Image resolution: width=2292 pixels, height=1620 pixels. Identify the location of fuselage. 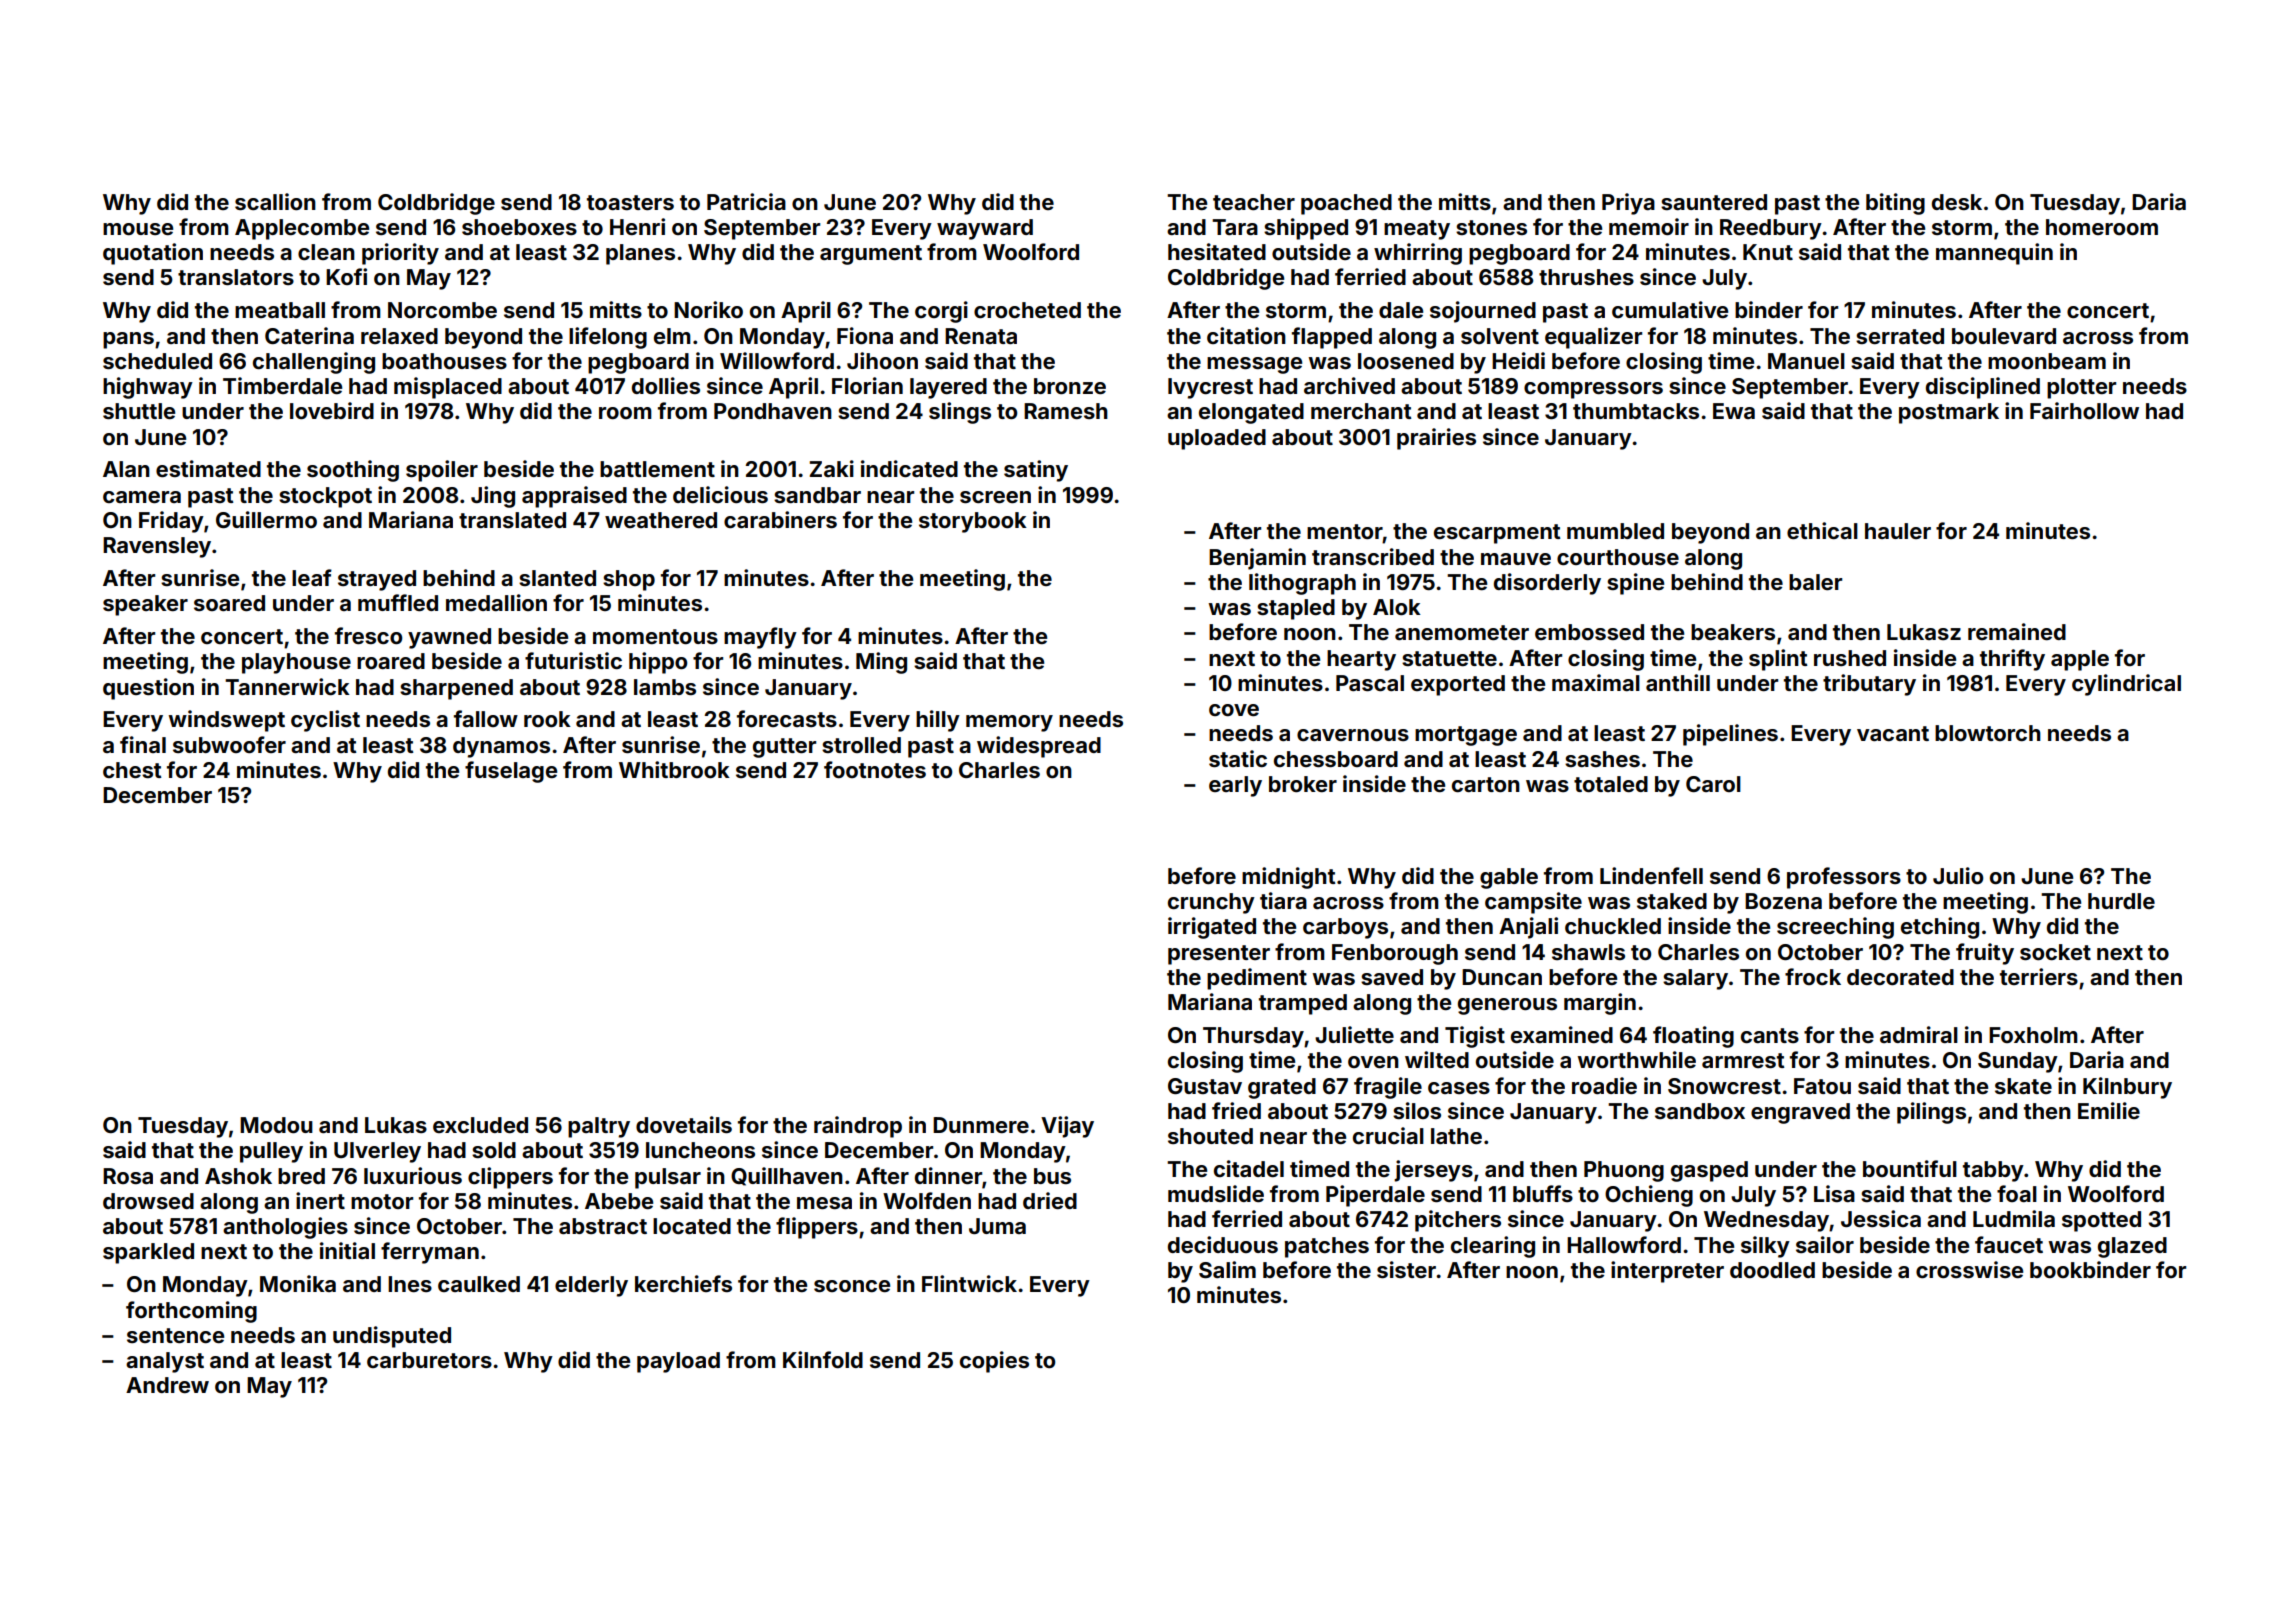
(511, 772).
